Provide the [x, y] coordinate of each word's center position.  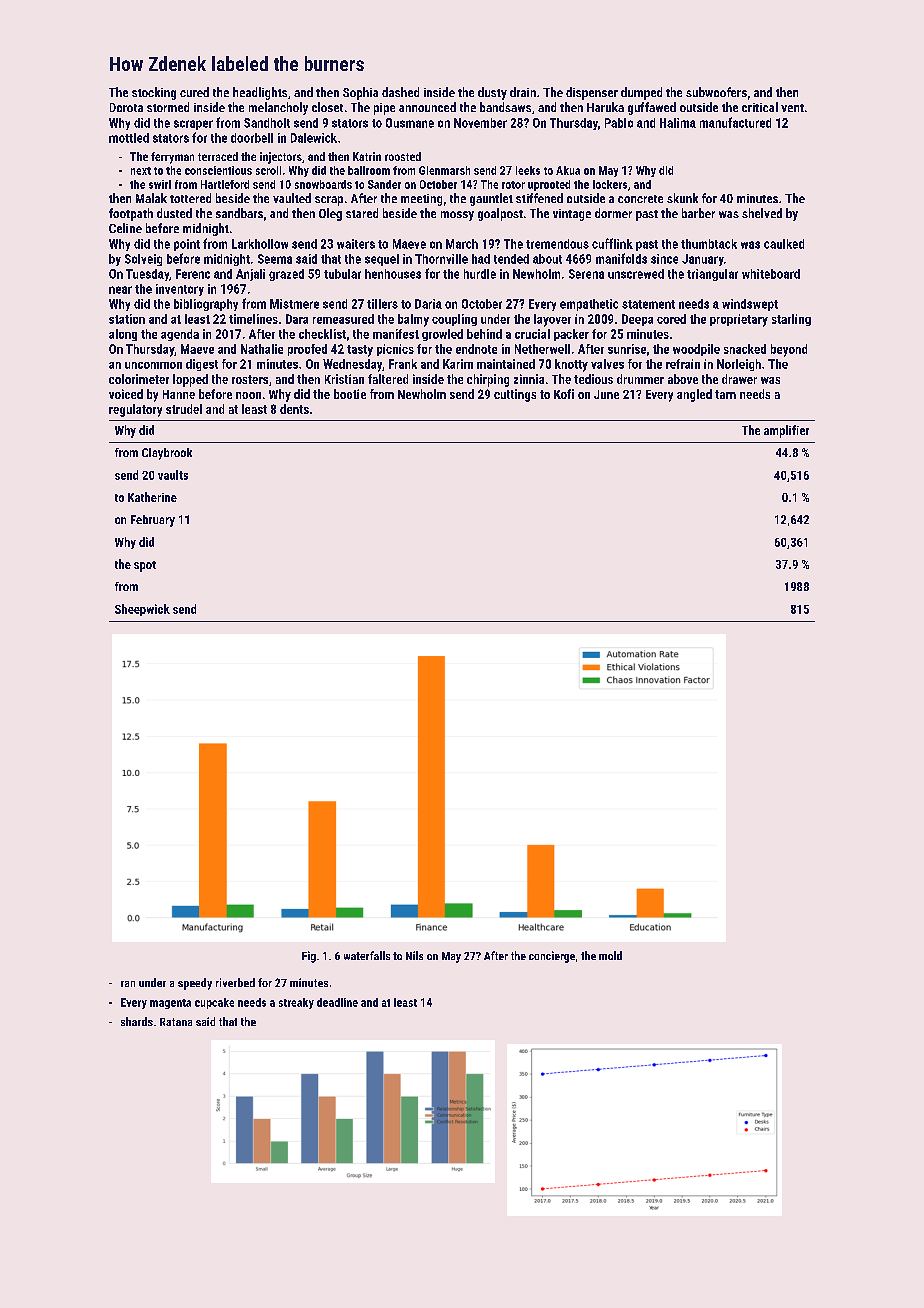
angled [694, 395]
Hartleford [225, 184]
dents [294, 409]
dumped [641, 93]
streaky [296, 1003]
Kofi [564, 394]
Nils [414, 955]
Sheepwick [142, 610]
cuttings [515, 395]
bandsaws [505, 107]
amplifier [786, 431]
